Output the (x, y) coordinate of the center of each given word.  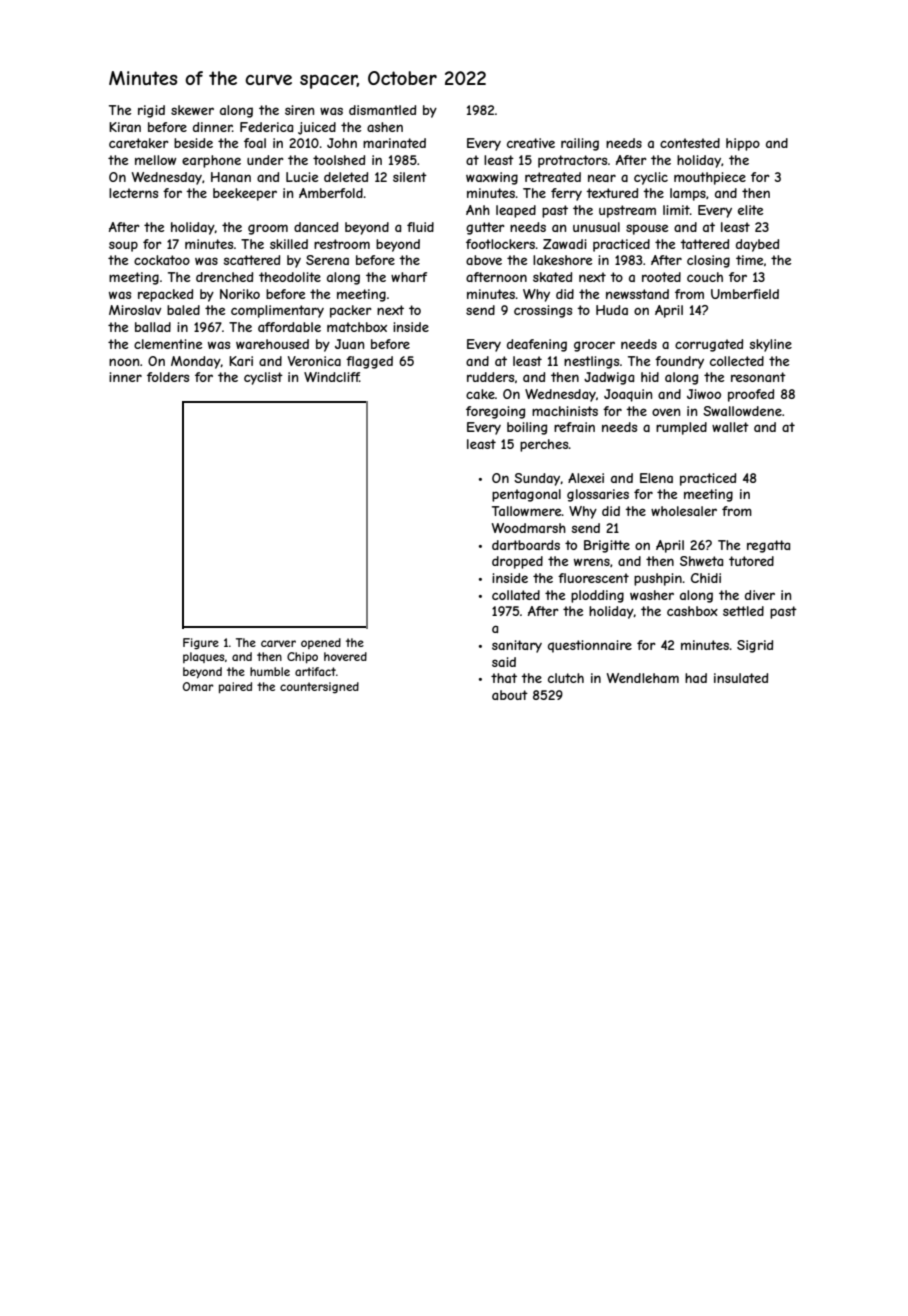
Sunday (537, 479)
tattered (704, 244)
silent (410, 177)
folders (168, 377)
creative (531, 143)
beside (193, 143)
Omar (198, 686)
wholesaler (684, 511)
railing (580, 144)
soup (123, 246)
